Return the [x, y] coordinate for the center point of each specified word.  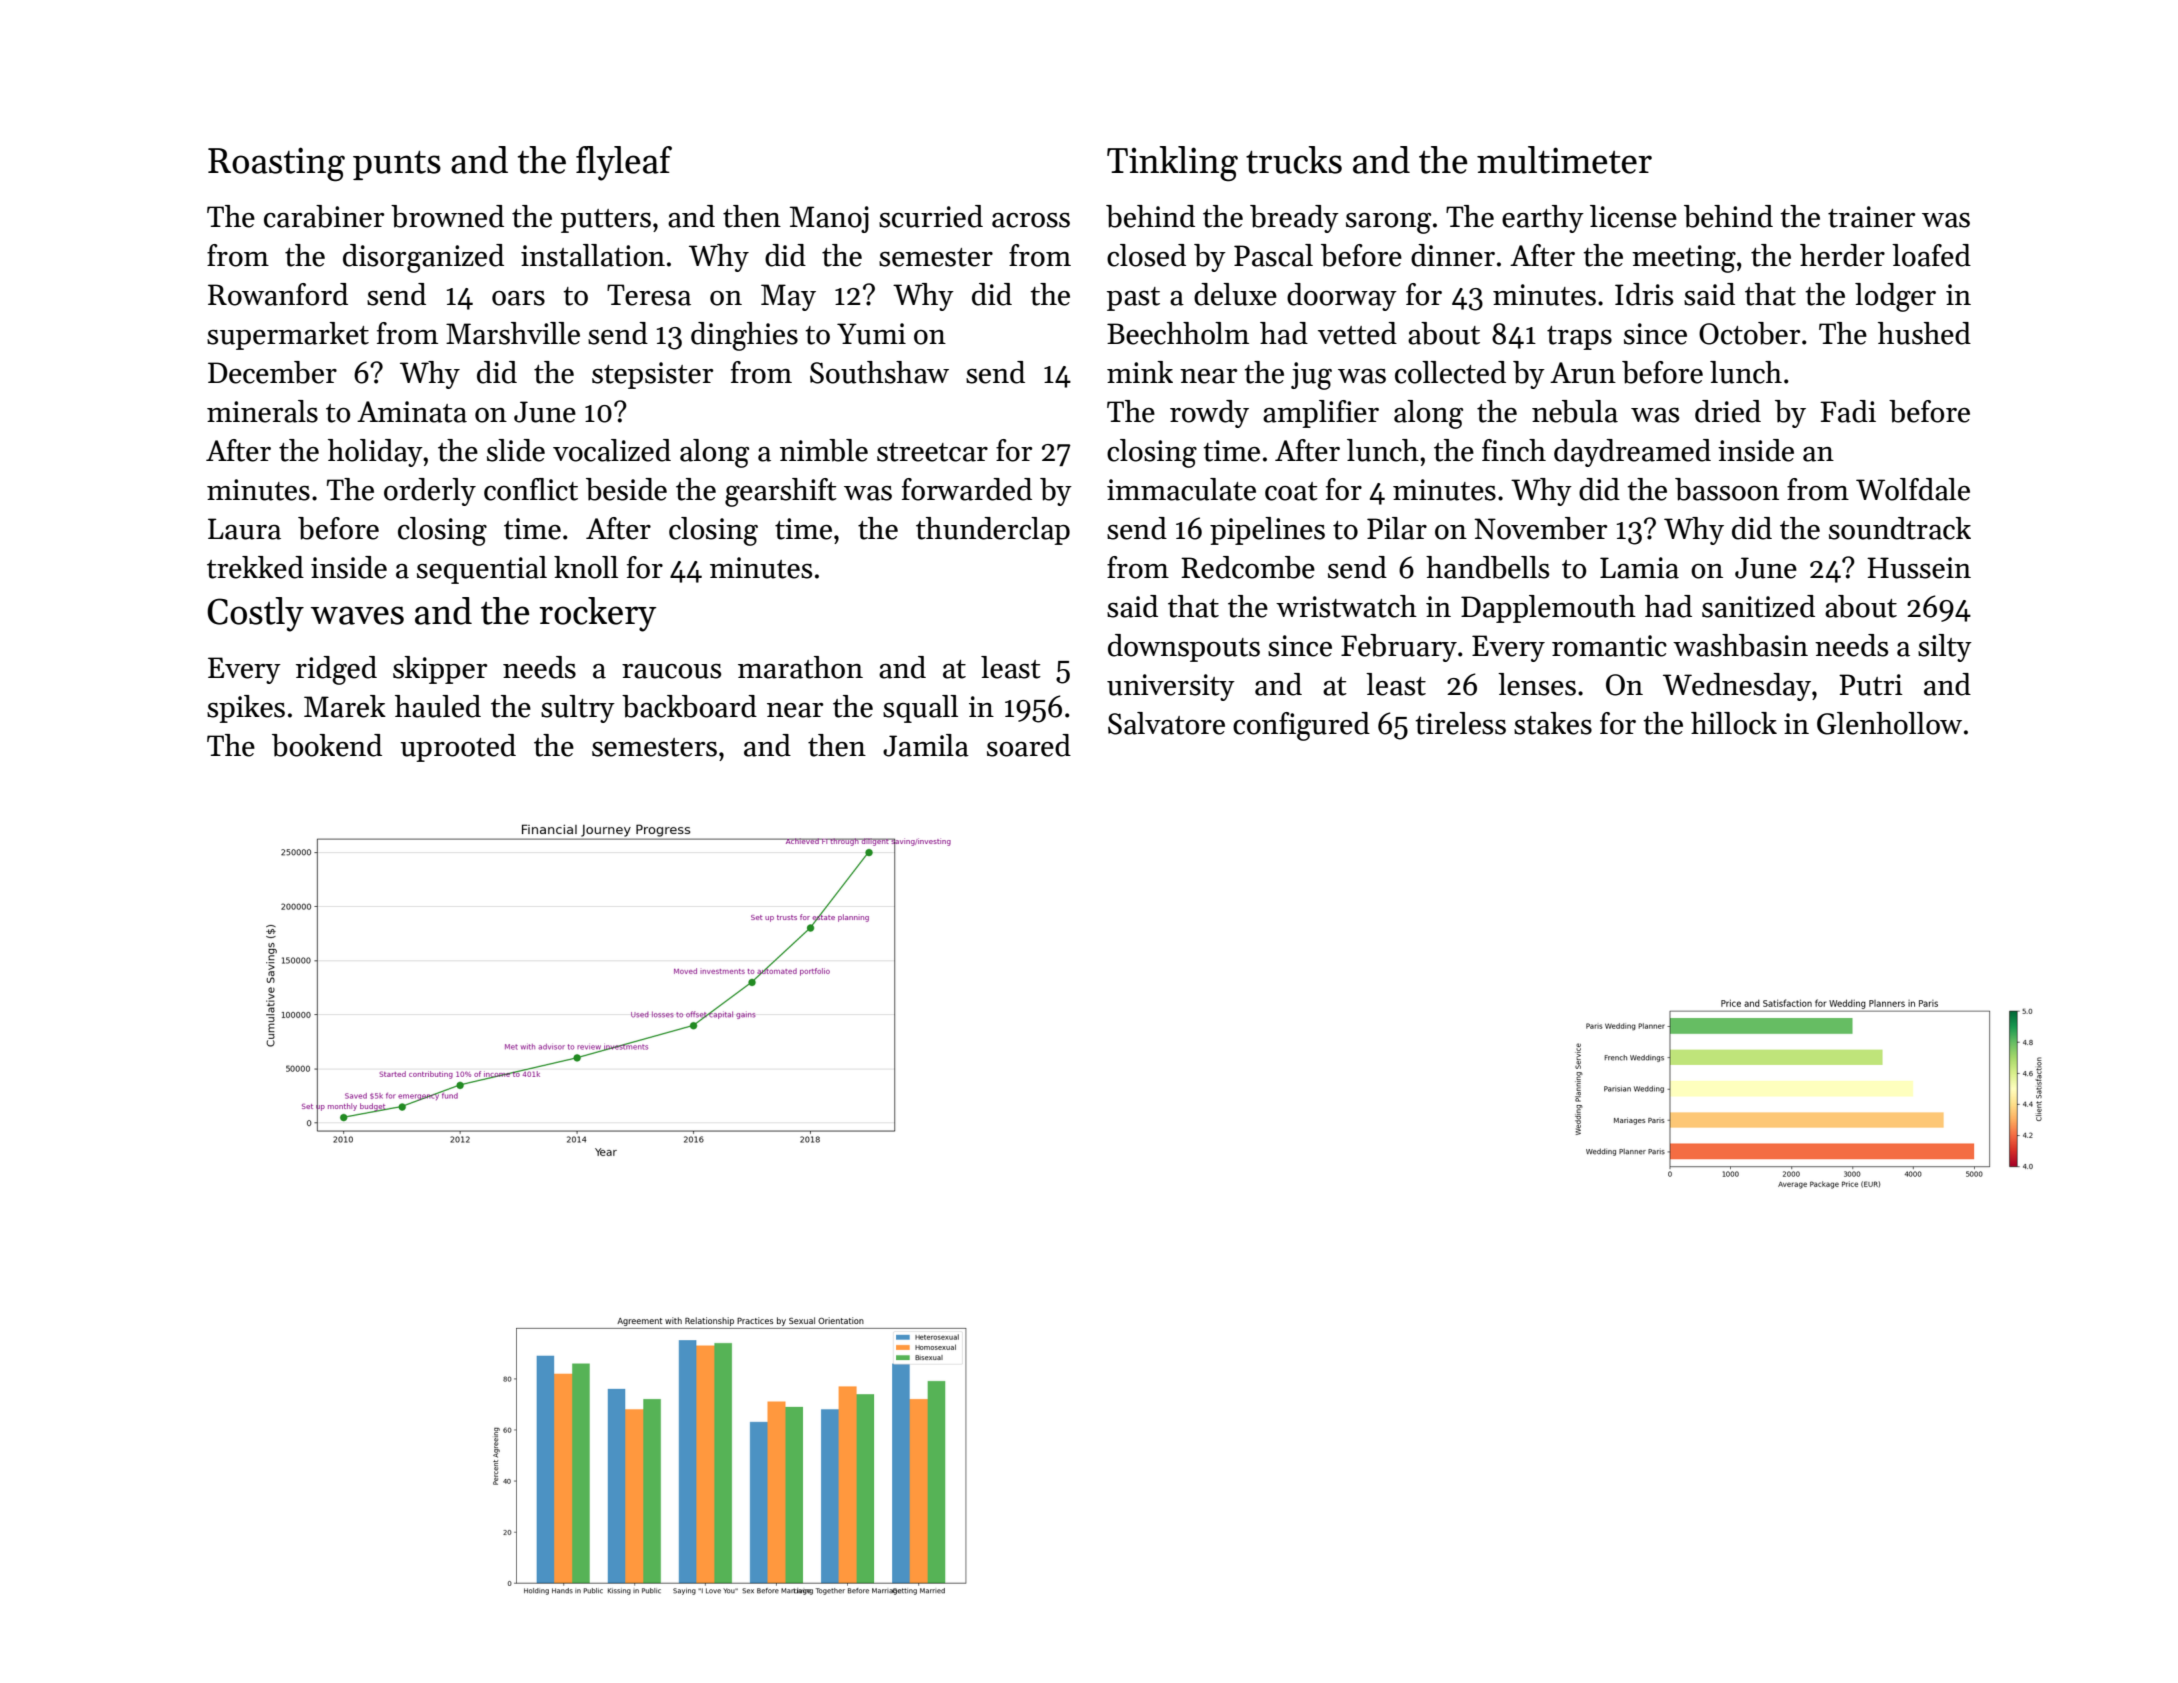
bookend [327, 745]
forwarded [967, 489]
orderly [430, 492]
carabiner [324, 216]
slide [516, 450]
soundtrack [1900, 528]
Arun [1583, 373]
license [1633, 216]
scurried [931, 216]
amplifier [1321, 414]
